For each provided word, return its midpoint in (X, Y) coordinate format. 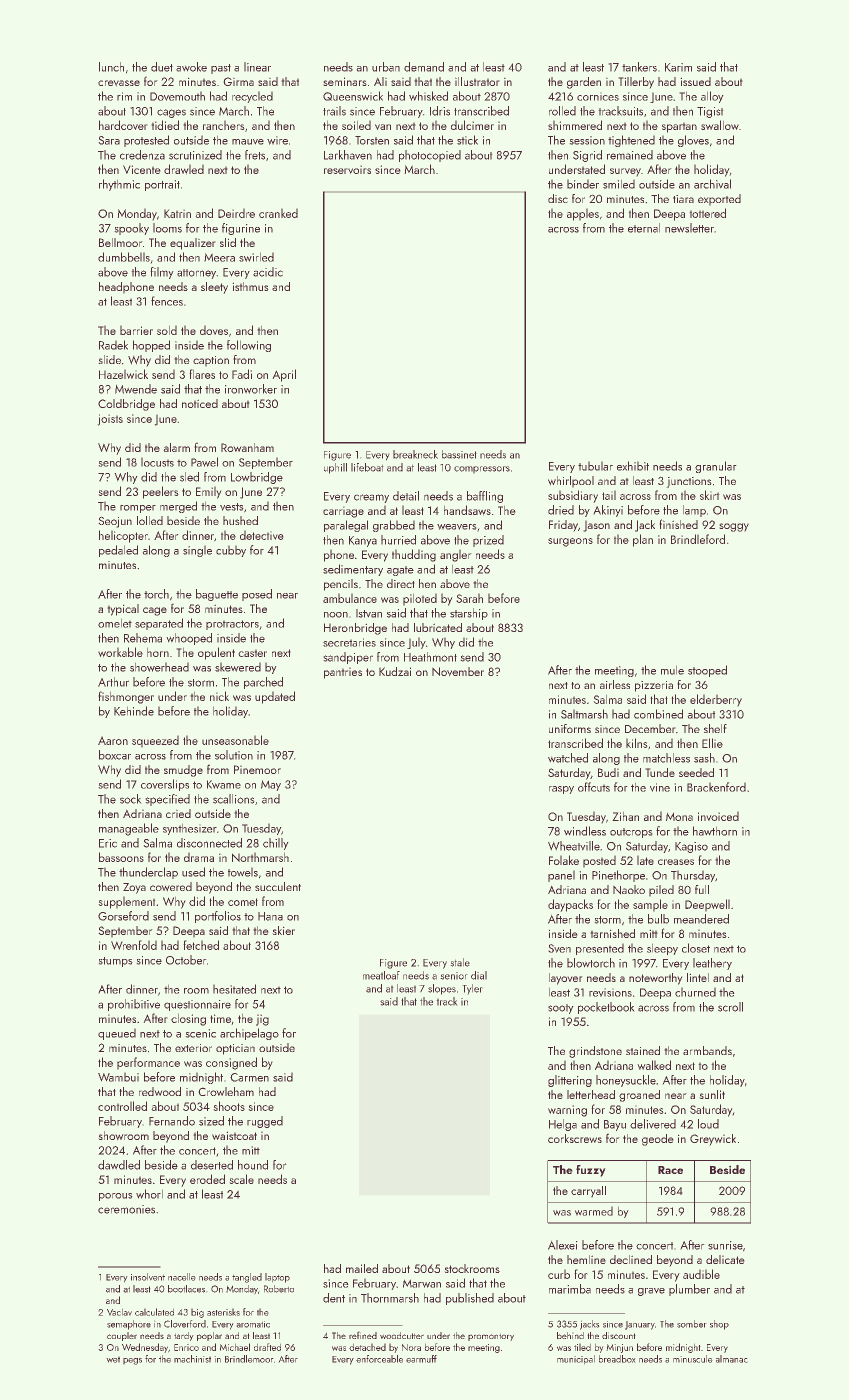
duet (162, 67)
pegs (132, 1361)
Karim (678, 67)
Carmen (249, 1077)
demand (424, 67)
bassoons (121, 857)
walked (654, 1065)
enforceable (379, 1359)
